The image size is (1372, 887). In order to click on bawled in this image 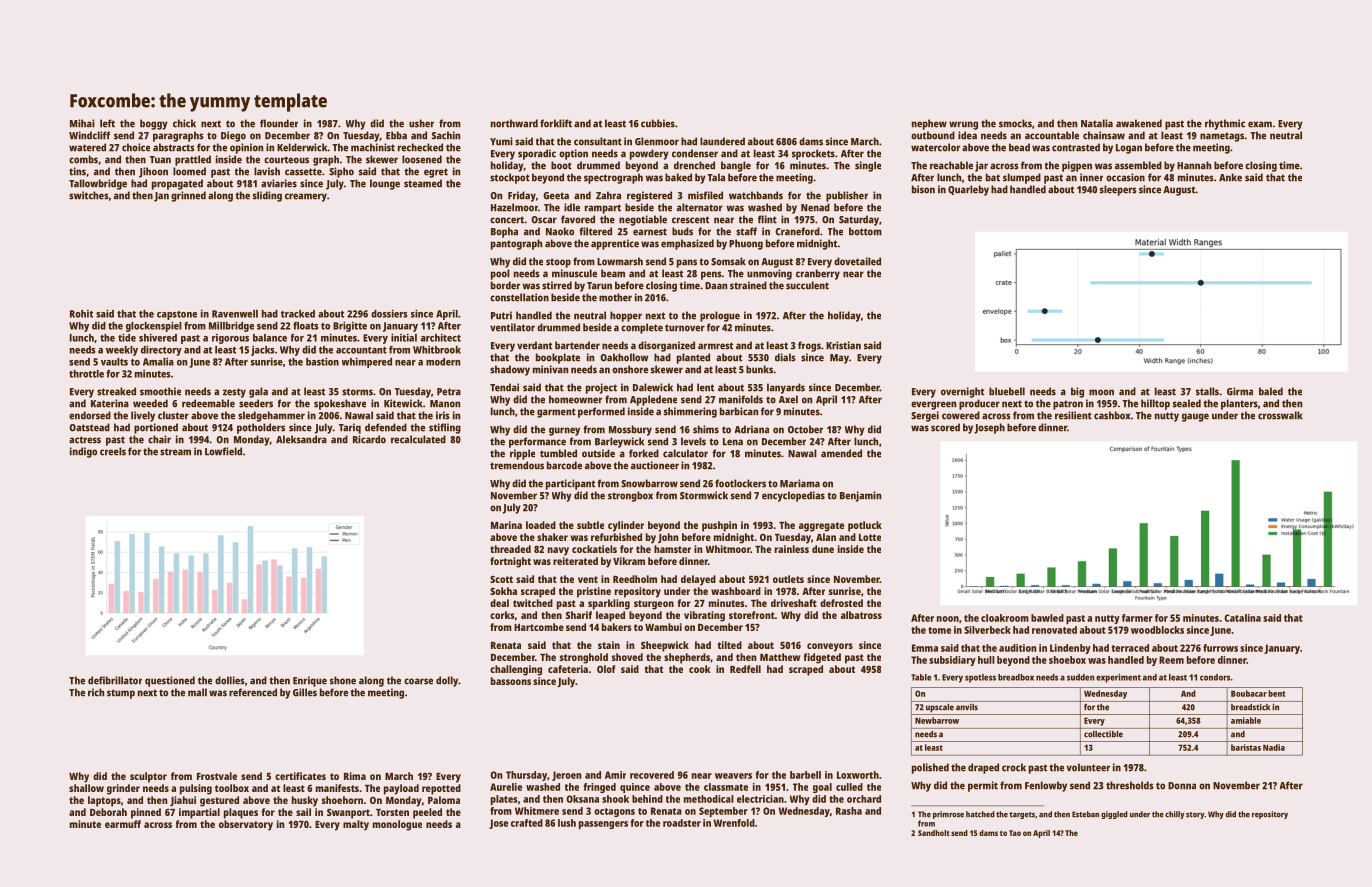, I will do `click(1047, 618)`.
